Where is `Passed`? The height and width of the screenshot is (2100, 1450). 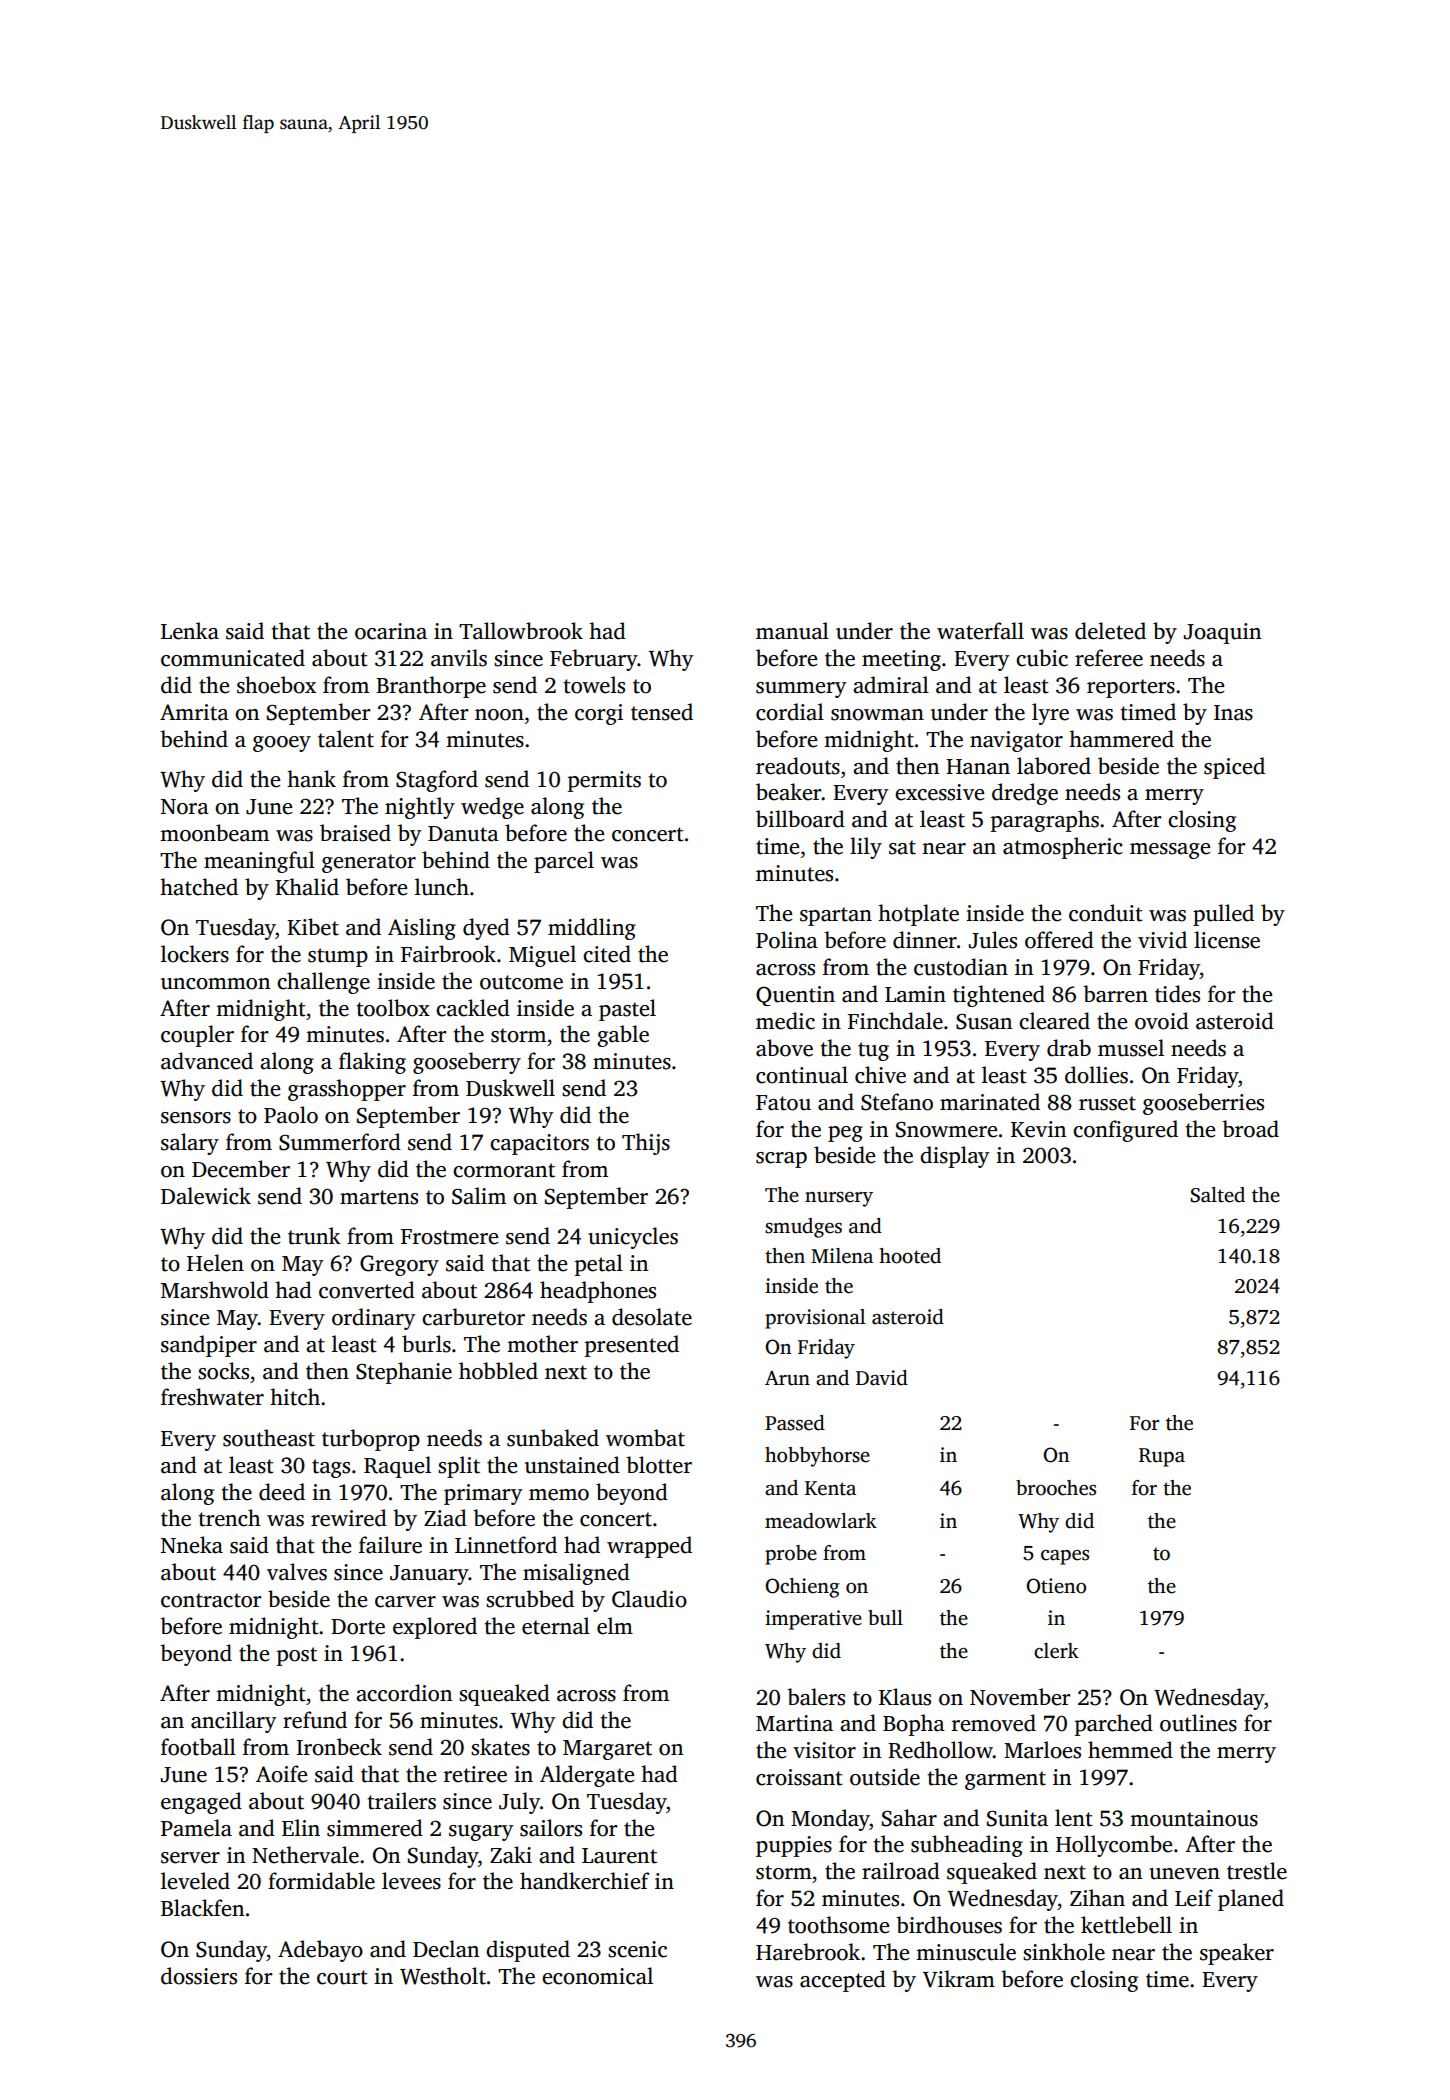
Passed is located at coordinates (795, 1423).
